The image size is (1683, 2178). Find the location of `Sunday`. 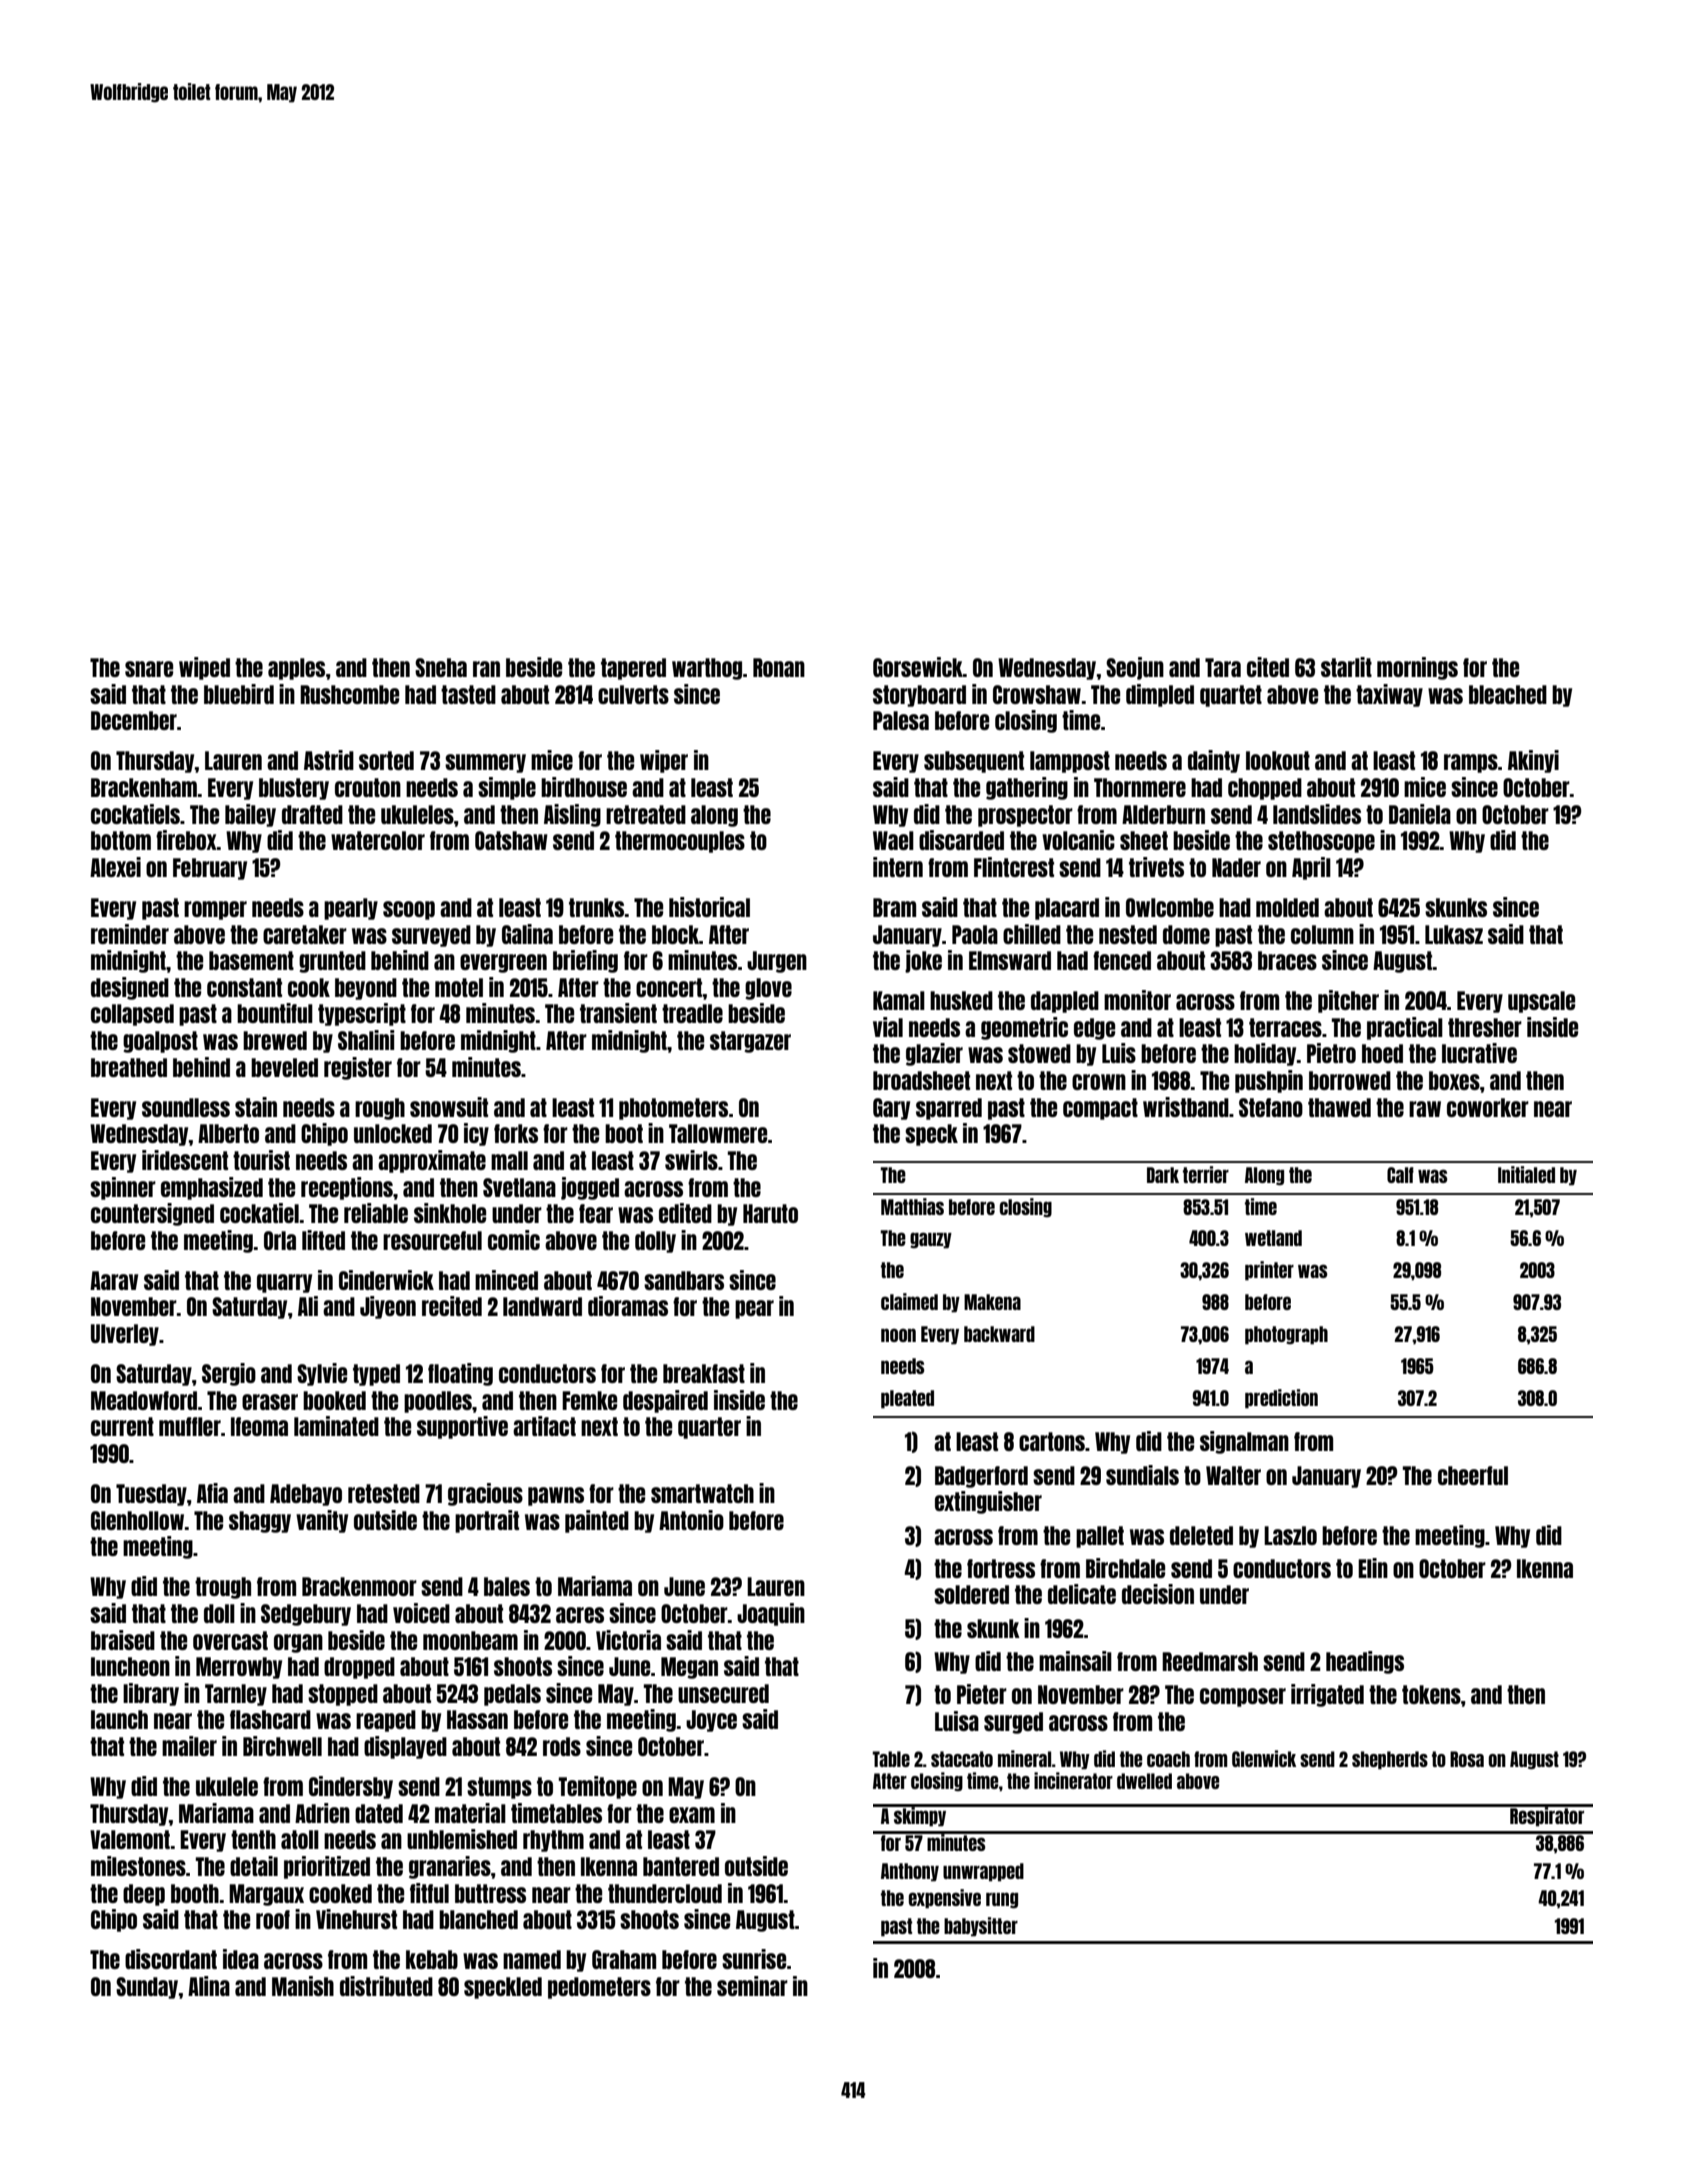

Sunday is located at coordinates (147, 1988).
